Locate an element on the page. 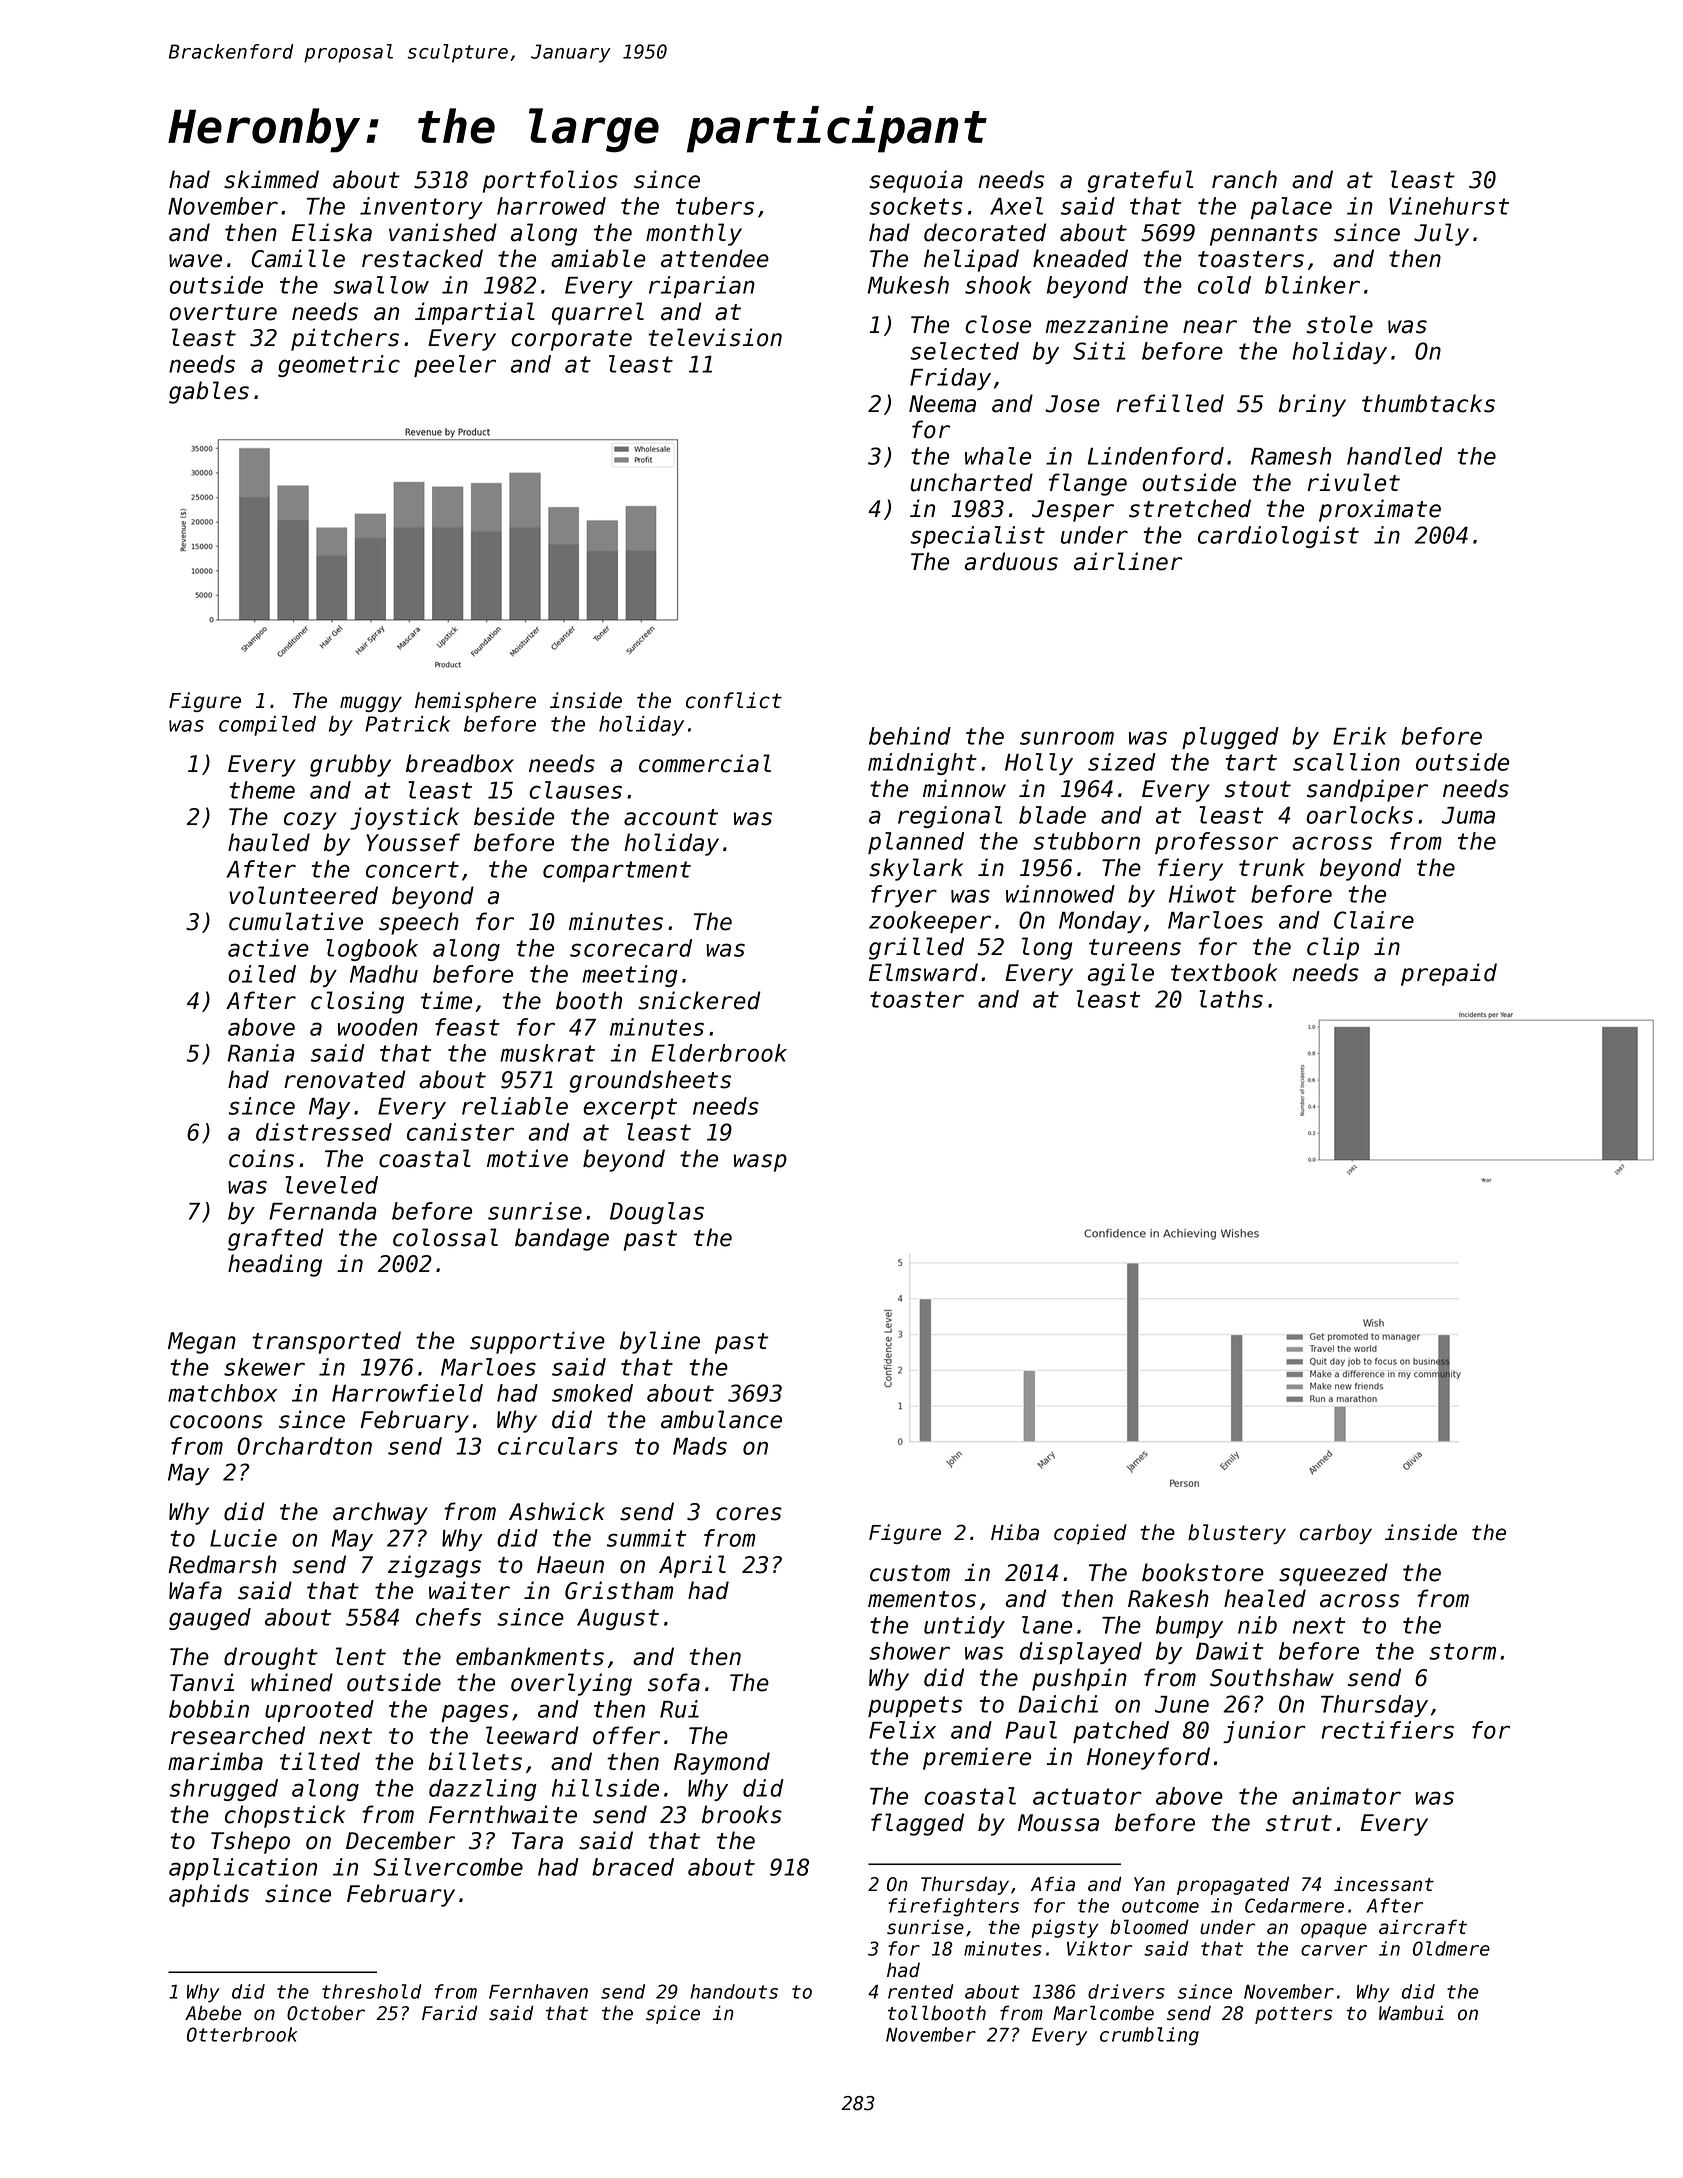  gables is located at coordinates (209, 392).
